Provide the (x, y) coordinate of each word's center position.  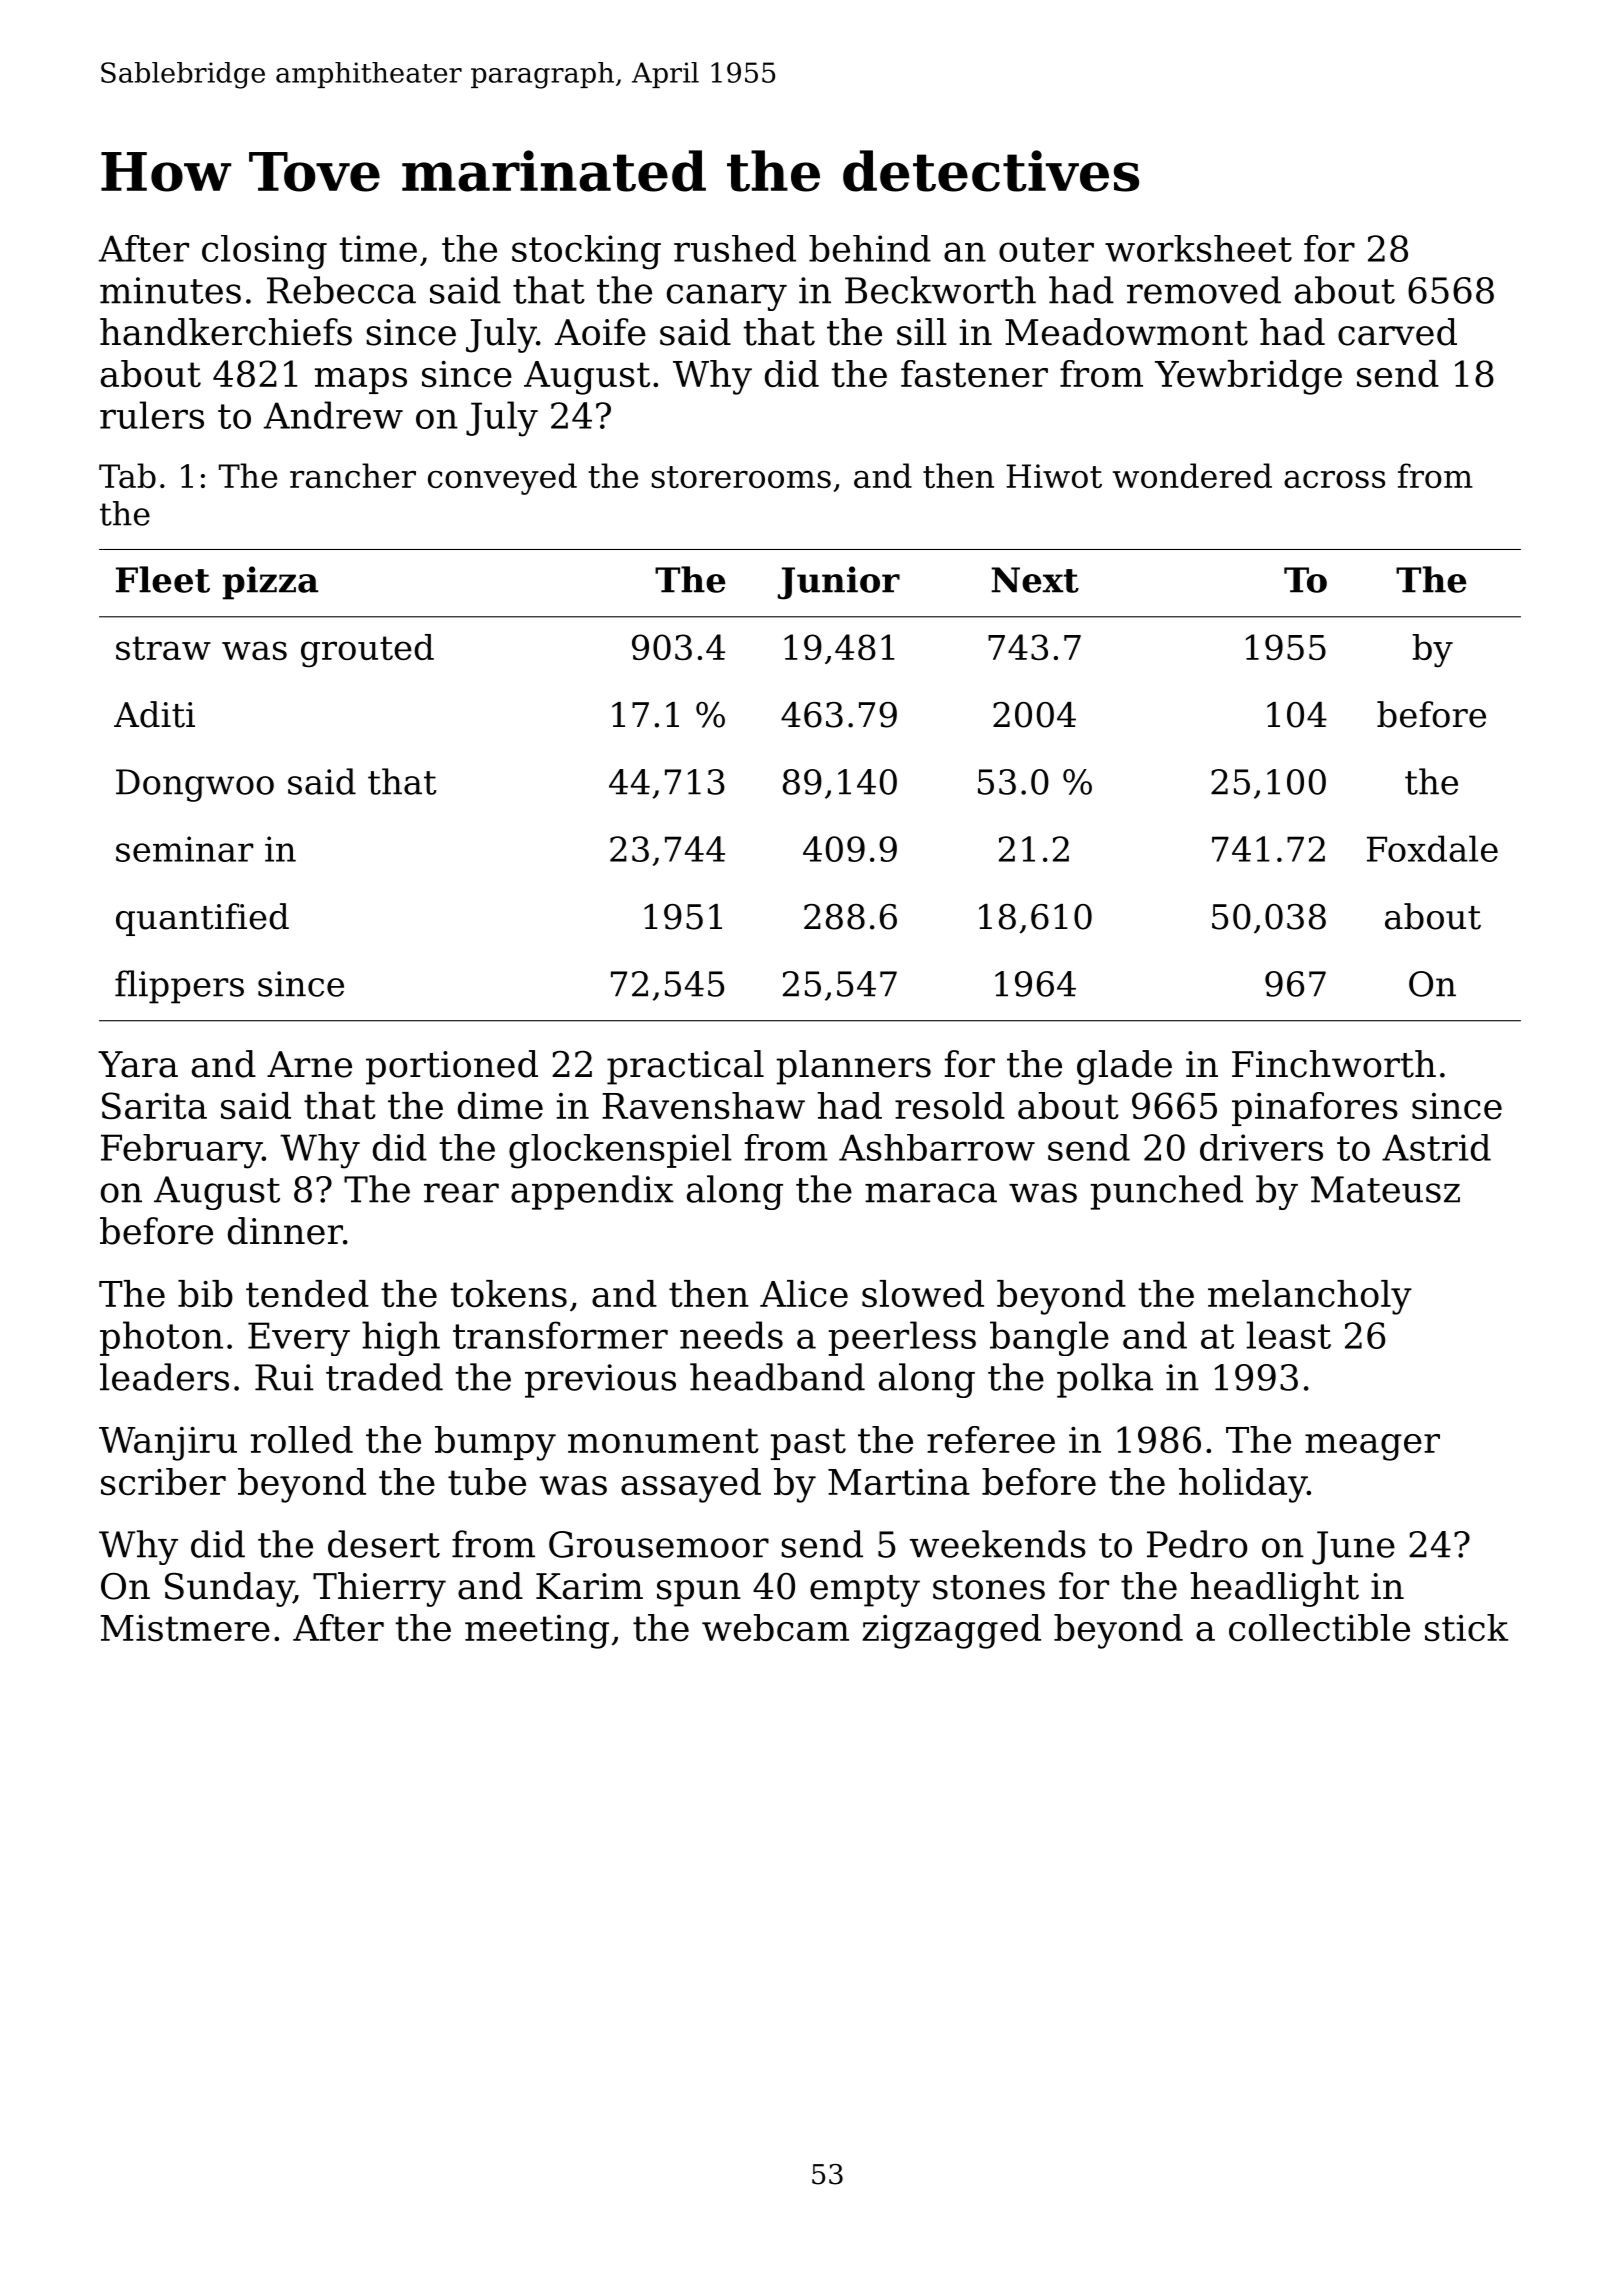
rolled (302, 1439)
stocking (586, 252)
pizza (270, 583)
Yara (138, 1064)
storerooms (741, 477)
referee (991, 1439)
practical (685, 1067)
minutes (170, 290)
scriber (163, 1481)
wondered (1192, 475)
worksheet (1198, 248)
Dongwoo (195, 785)
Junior (839, 583)
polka (1105, 1380)
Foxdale (1432, 848)
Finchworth (1334, 1064)
